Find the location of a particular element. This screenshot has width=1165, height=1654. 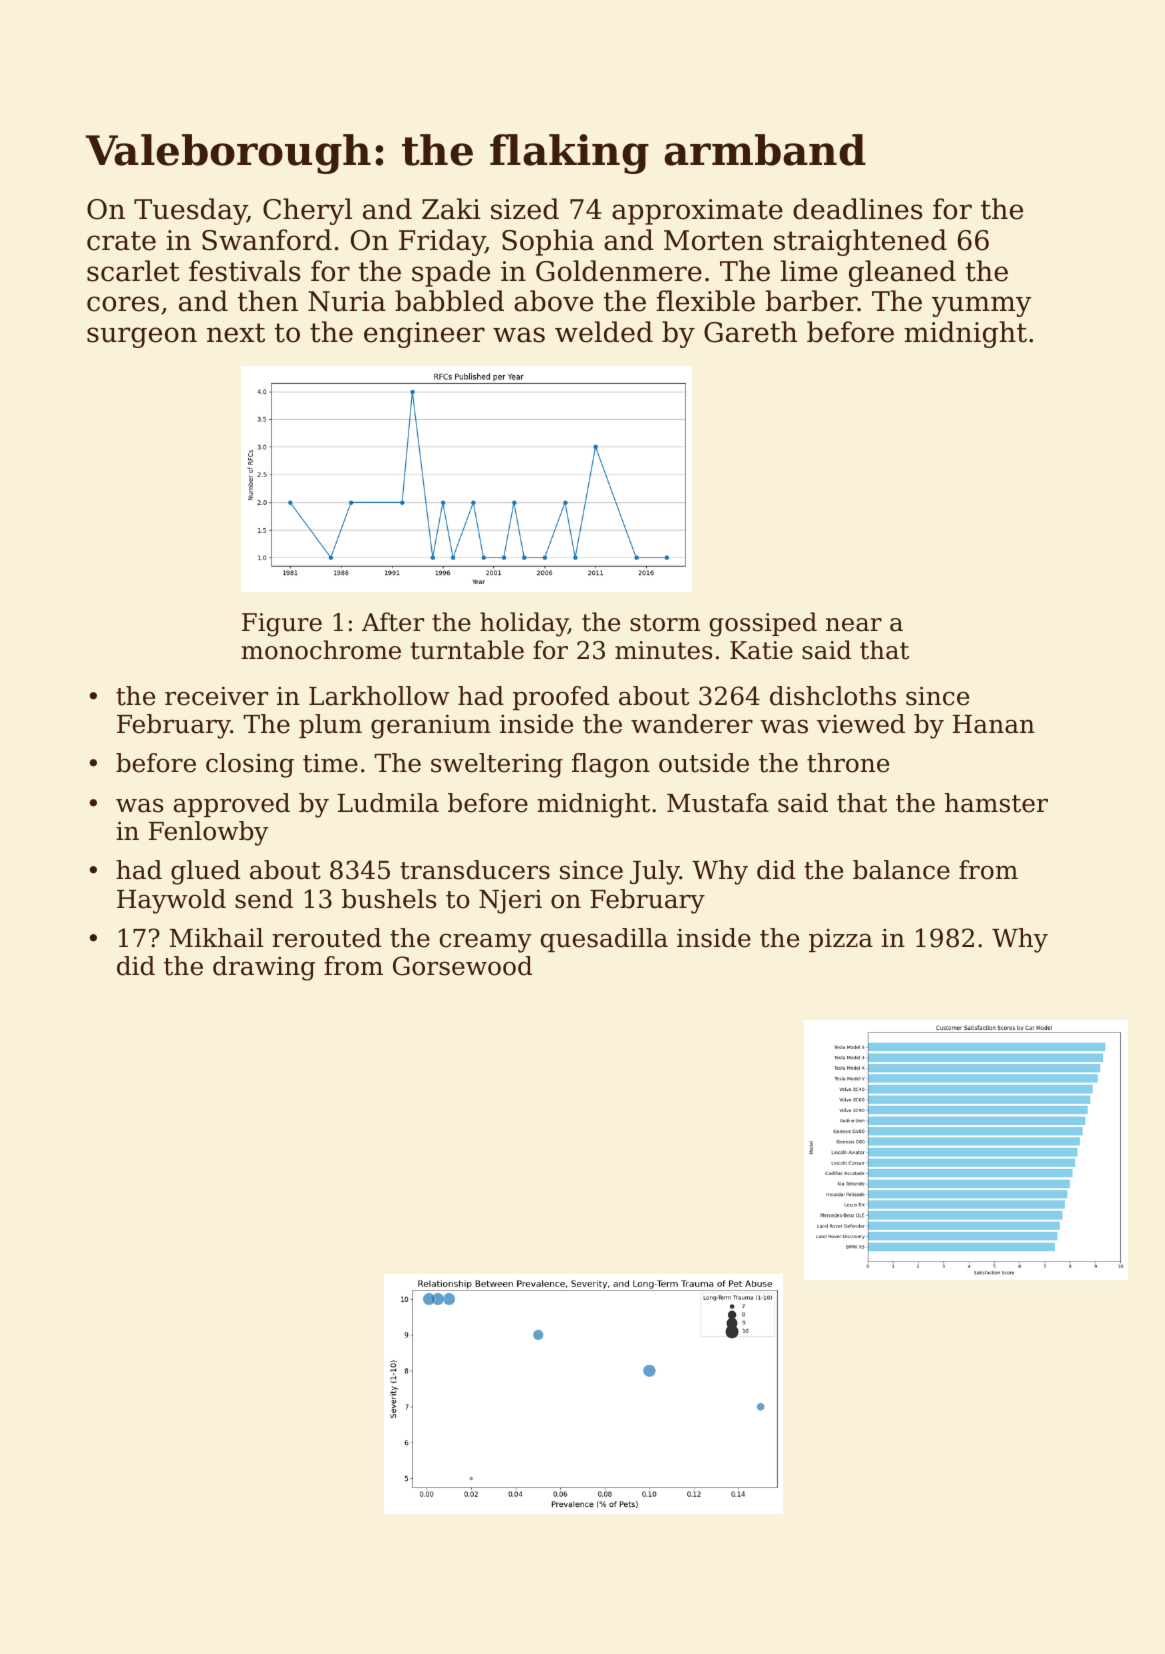

hamster is located at coordinates (996, 803).
